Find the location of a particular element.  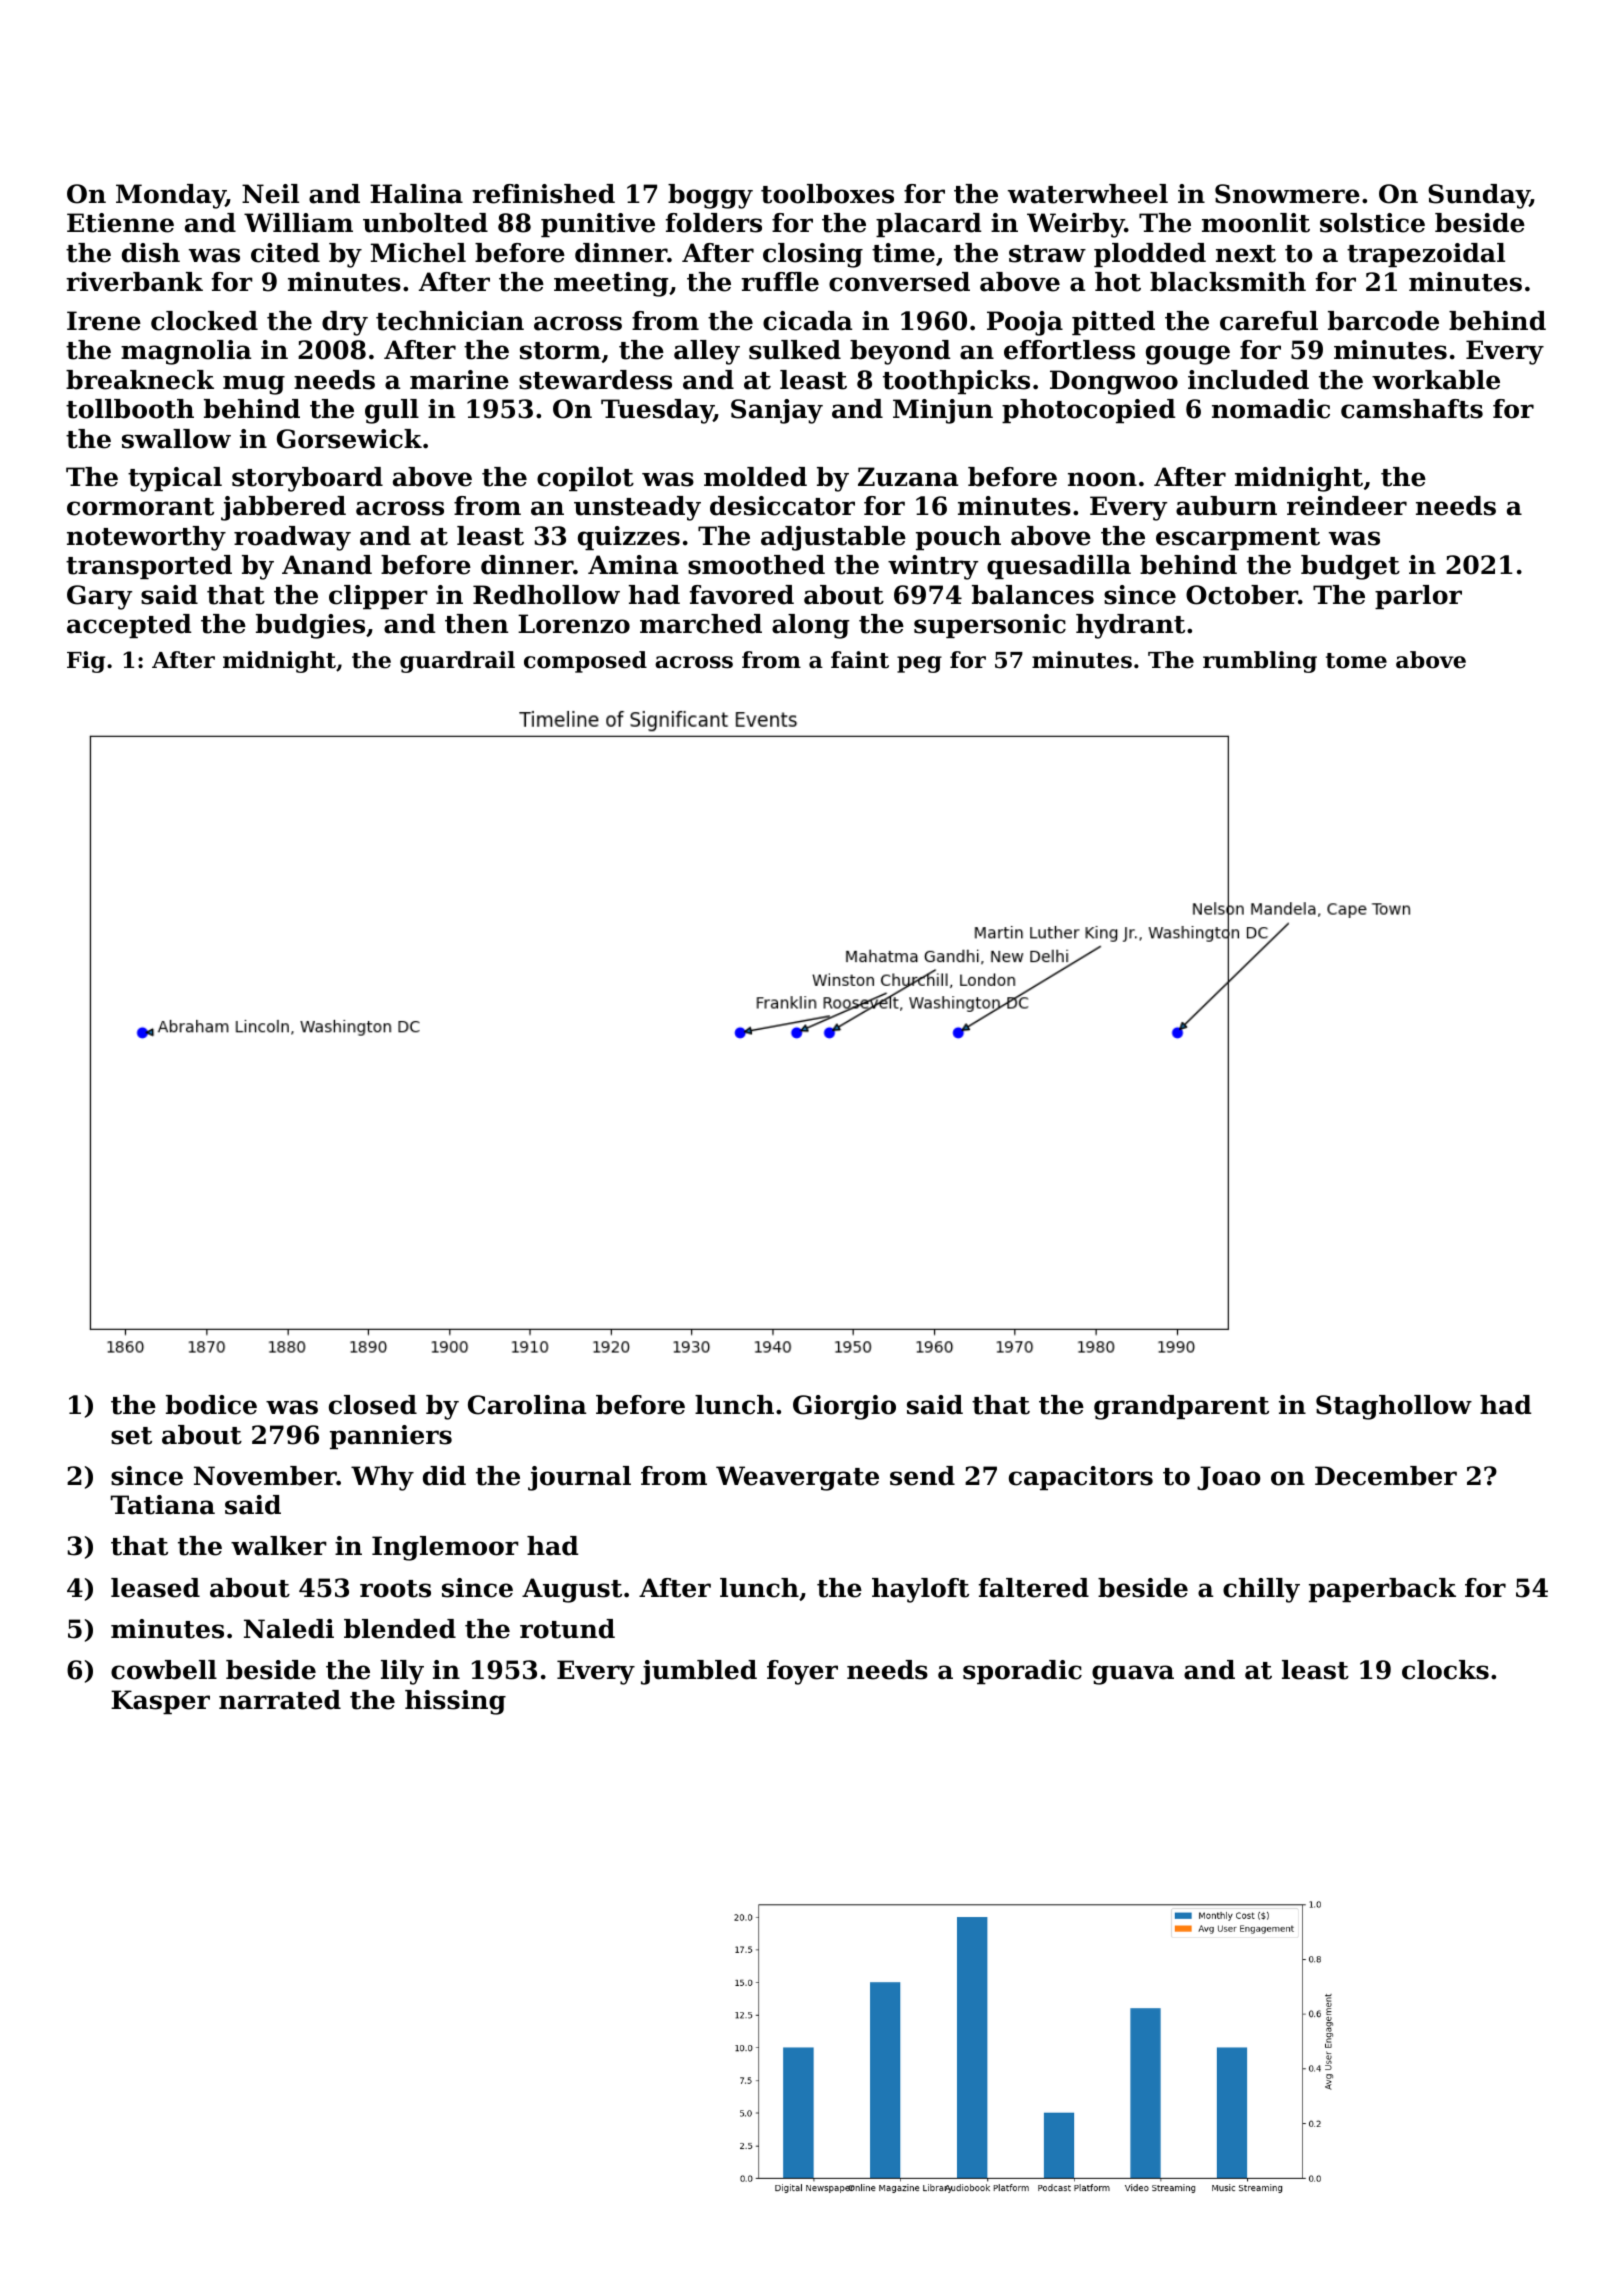

rumbling is located at coordinates (1260, 662).
